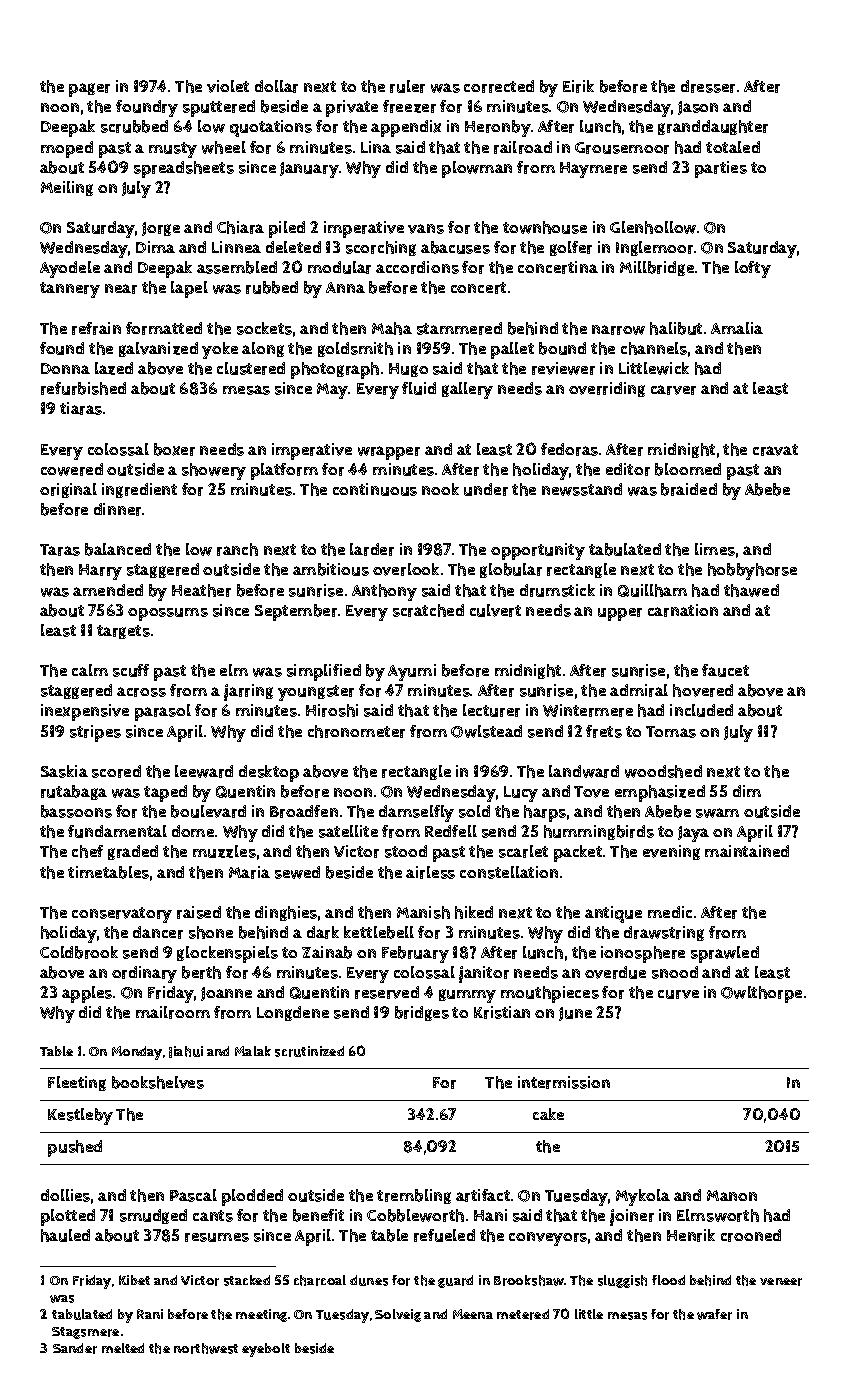 The height and width of the screenshot is (1400, 849). Describe the element at coordinates (327, 952) in the screenshot. I see `Zainab` at that location.
